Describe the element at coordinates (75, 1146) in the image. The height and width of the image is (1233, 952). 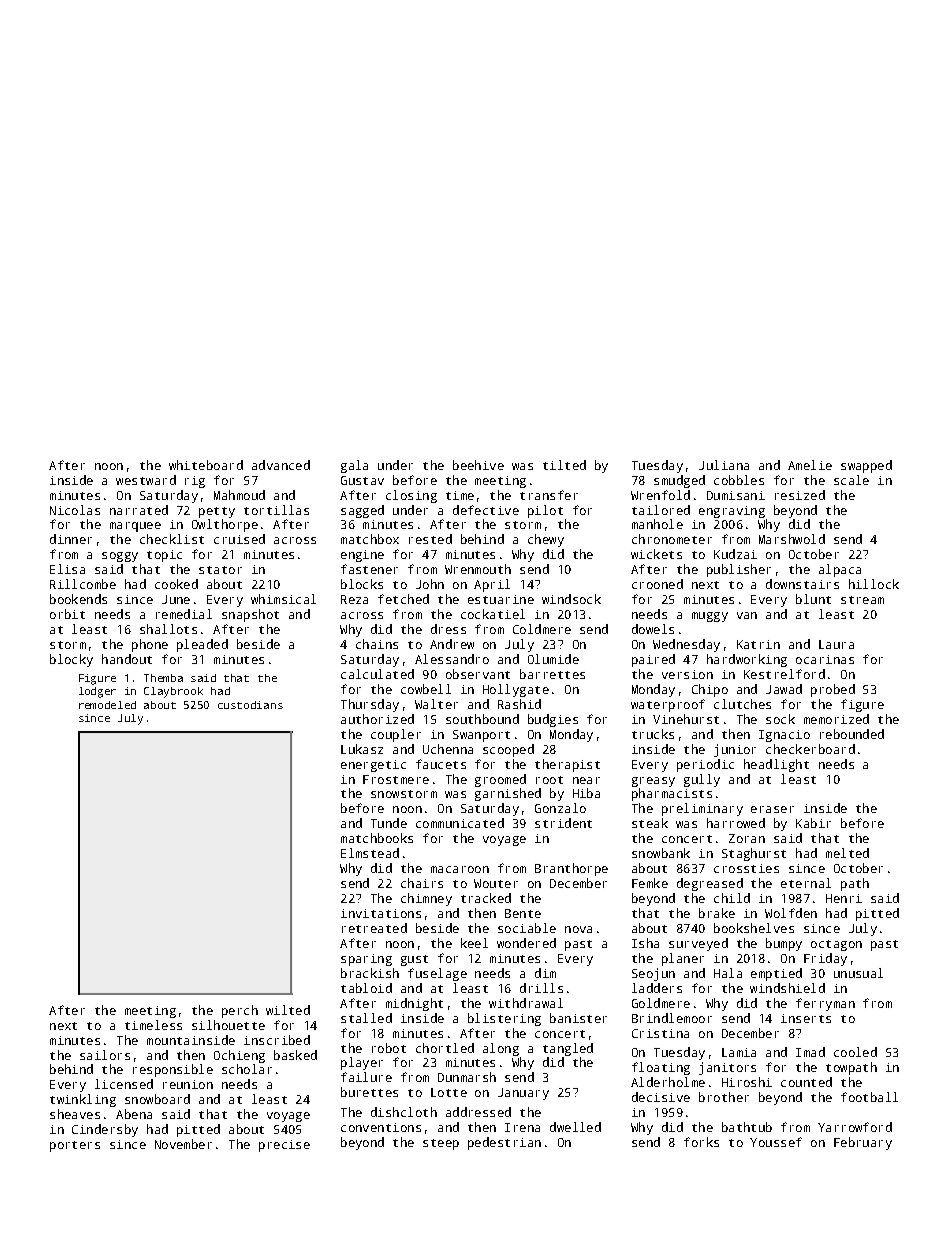
I see `porters` at that location.
